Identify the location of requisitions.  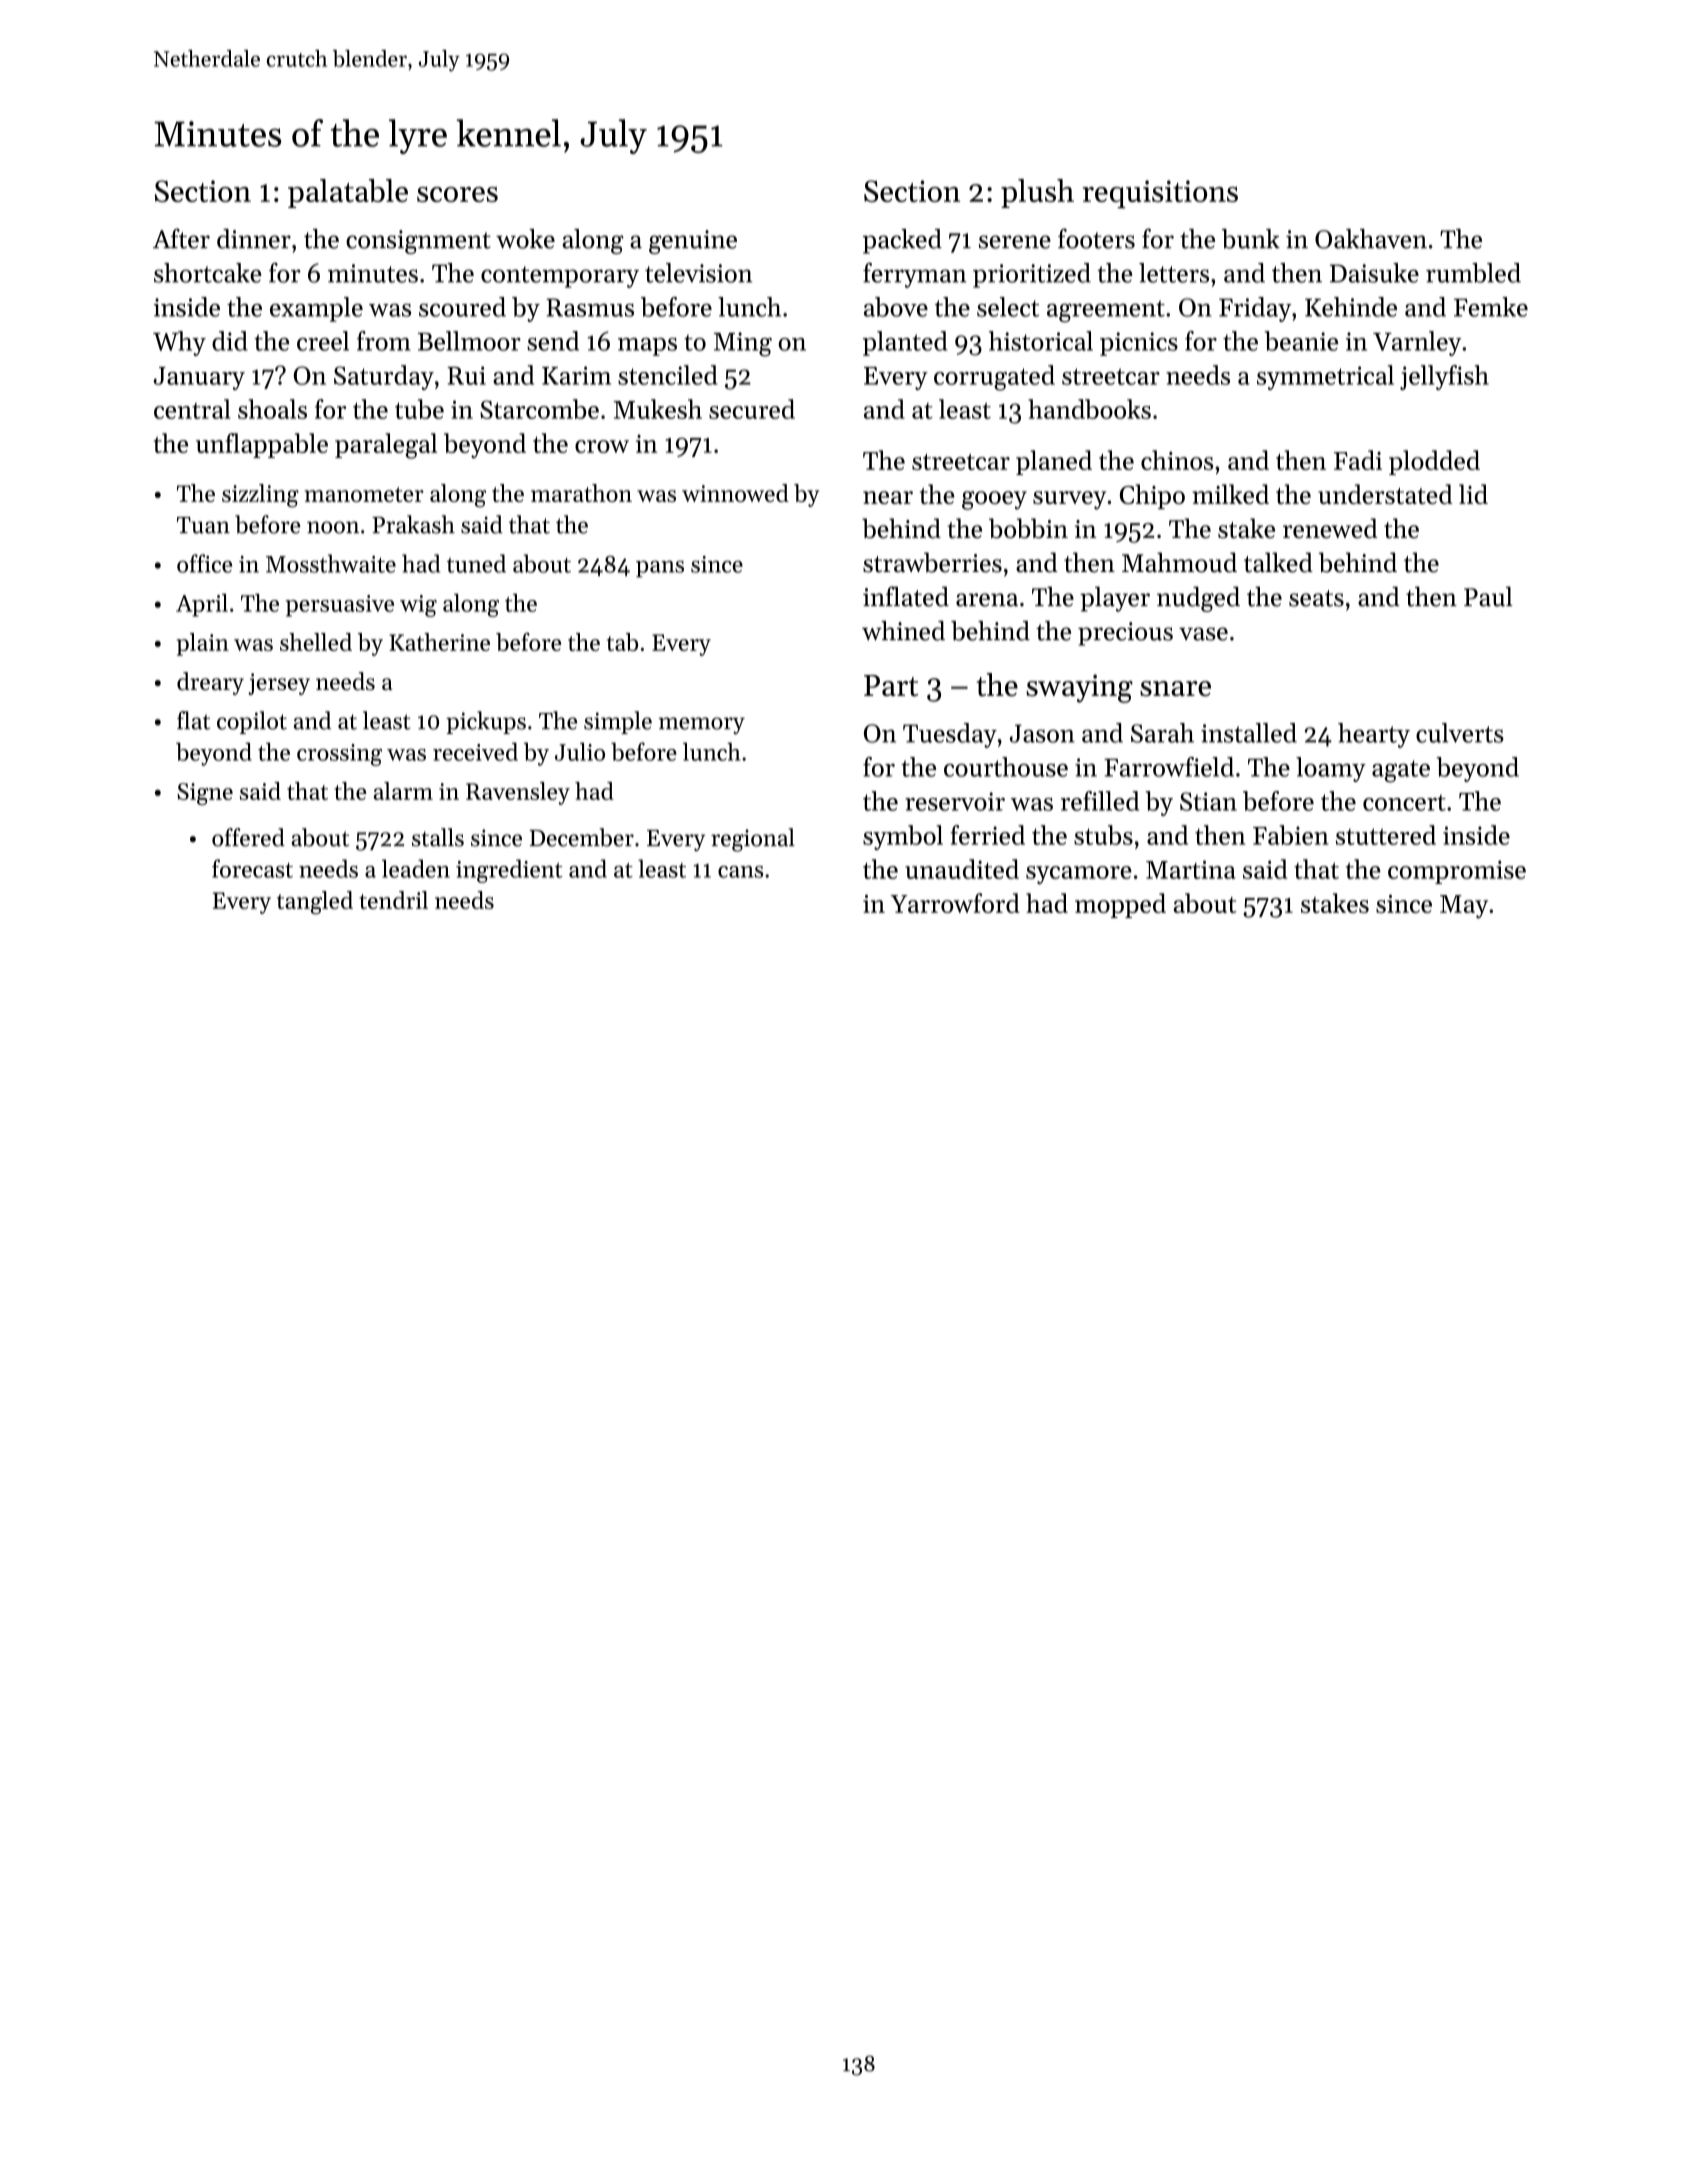
(1160, 194).
